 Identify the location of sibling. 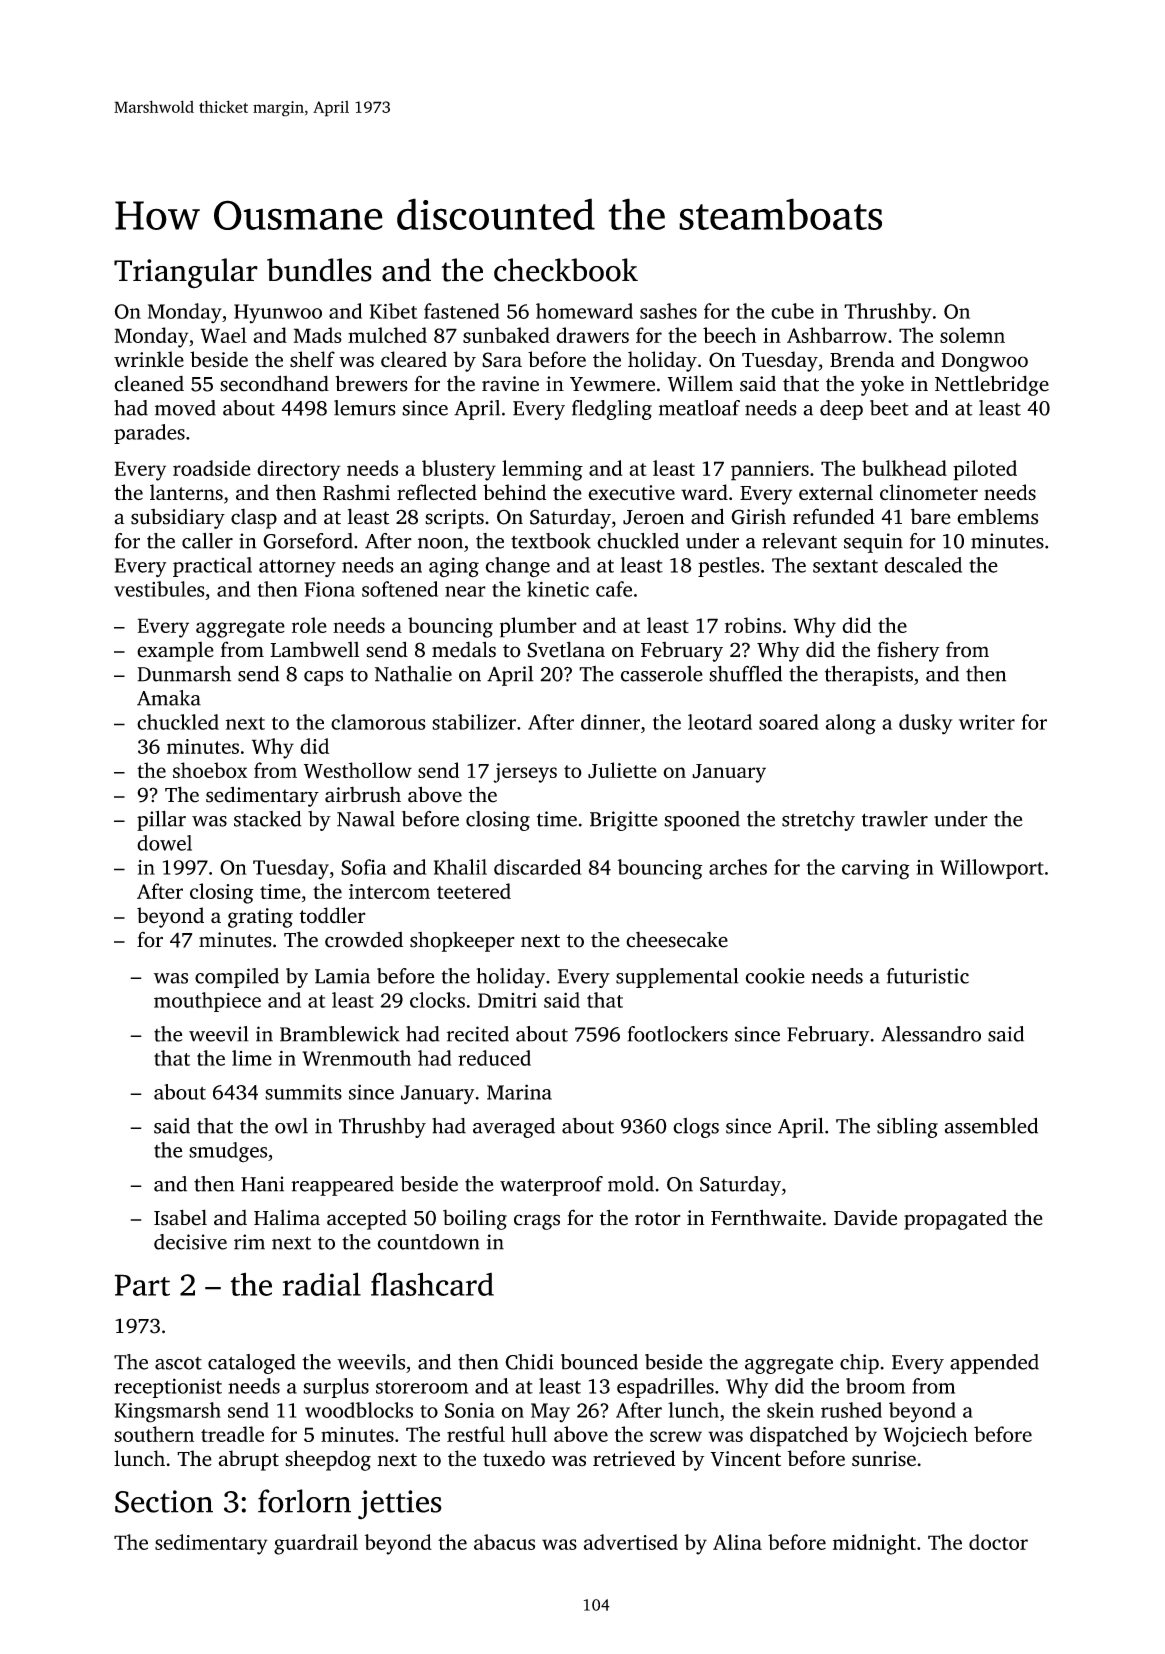
(907, 1128).
